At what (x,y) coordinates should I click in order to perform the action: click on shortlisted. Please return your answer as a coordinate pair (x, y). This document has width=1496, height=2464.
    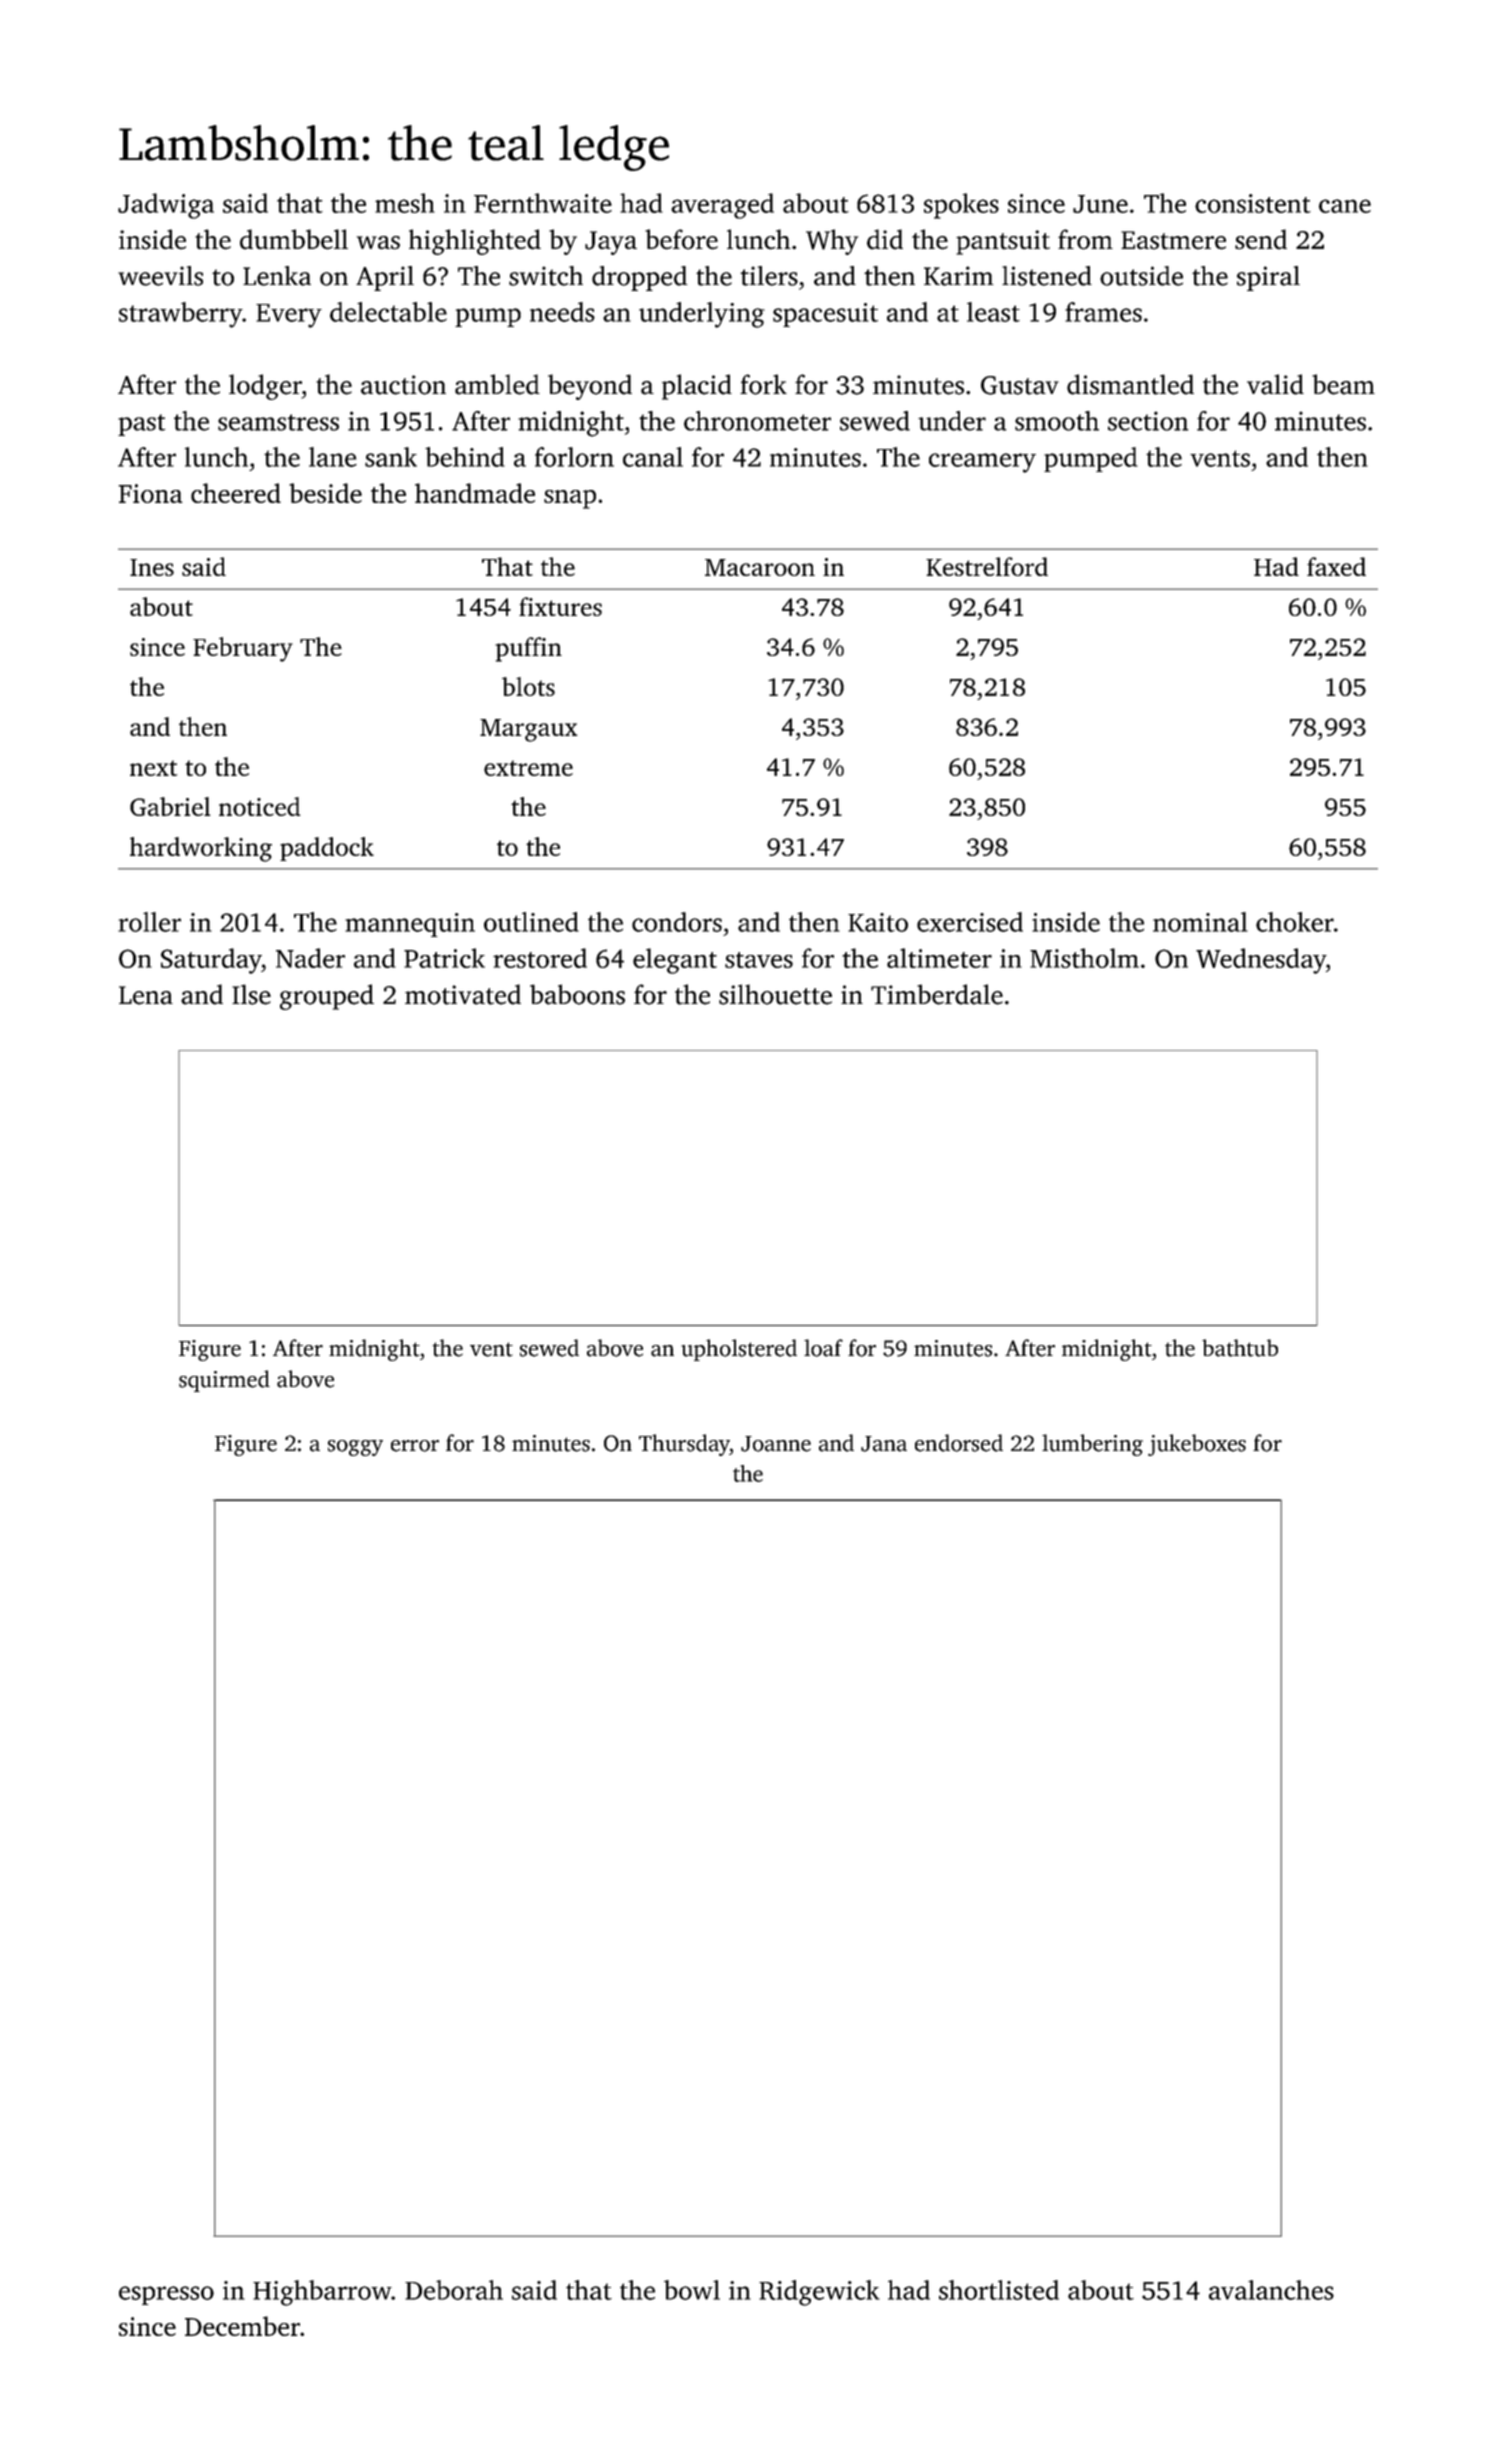
    Looking at the image, I should click on (999, 2290).
